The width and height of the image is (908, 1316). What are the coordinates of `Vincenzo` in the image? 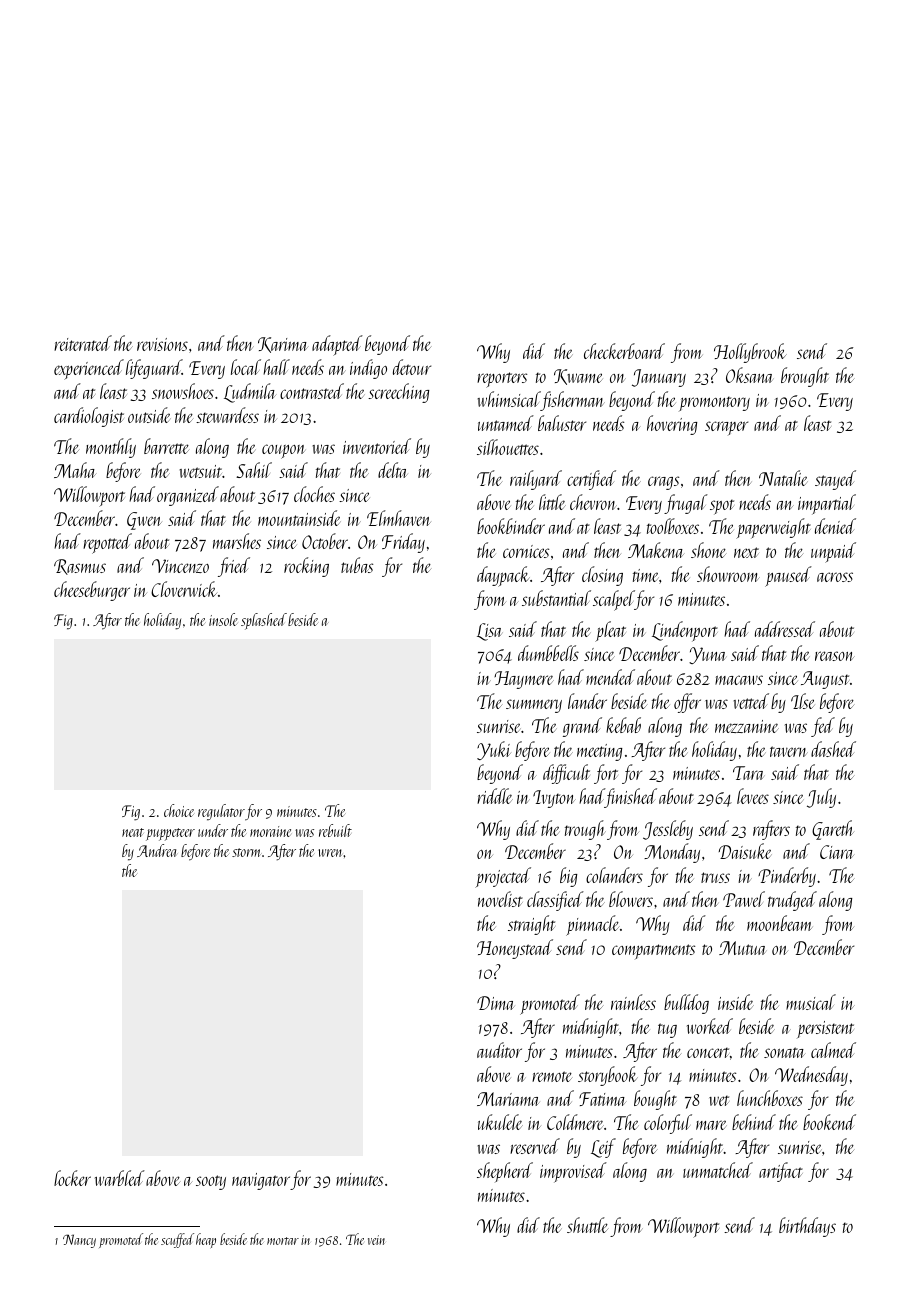 It's located at (180, 566).
